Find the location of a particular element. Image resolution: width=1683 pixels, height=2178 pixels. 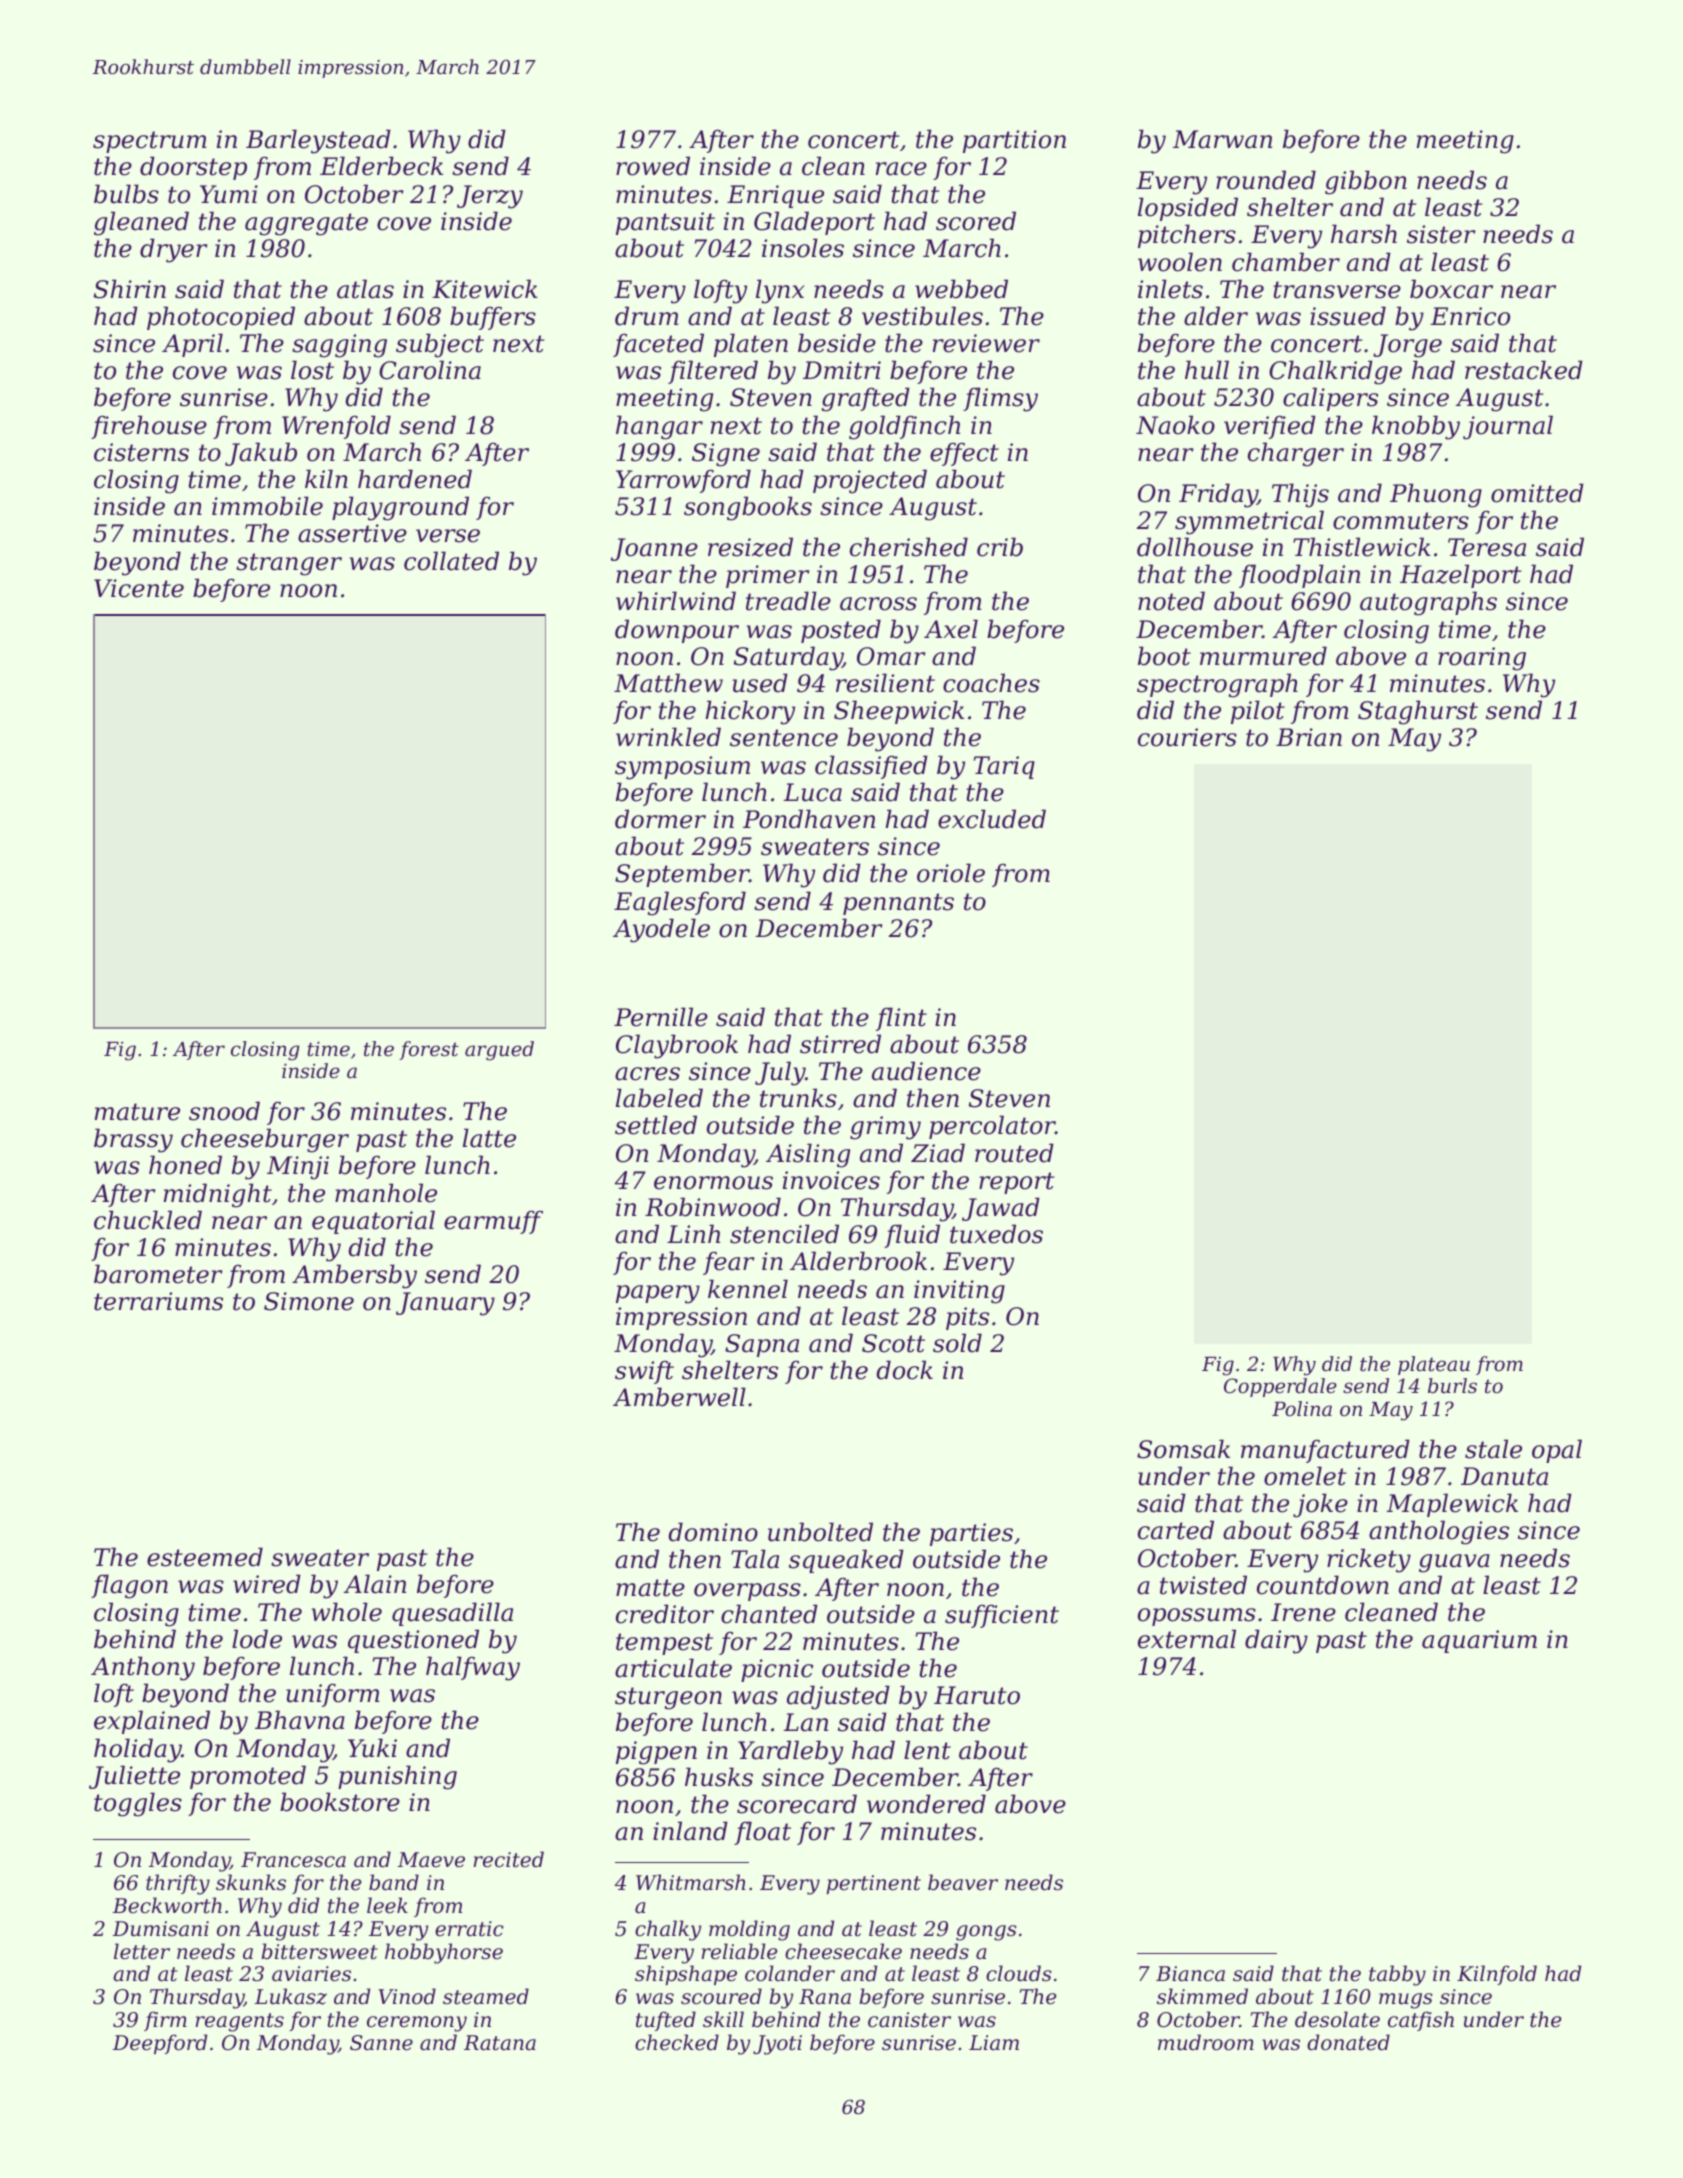

coaches is located at coordinates (991, 683).
